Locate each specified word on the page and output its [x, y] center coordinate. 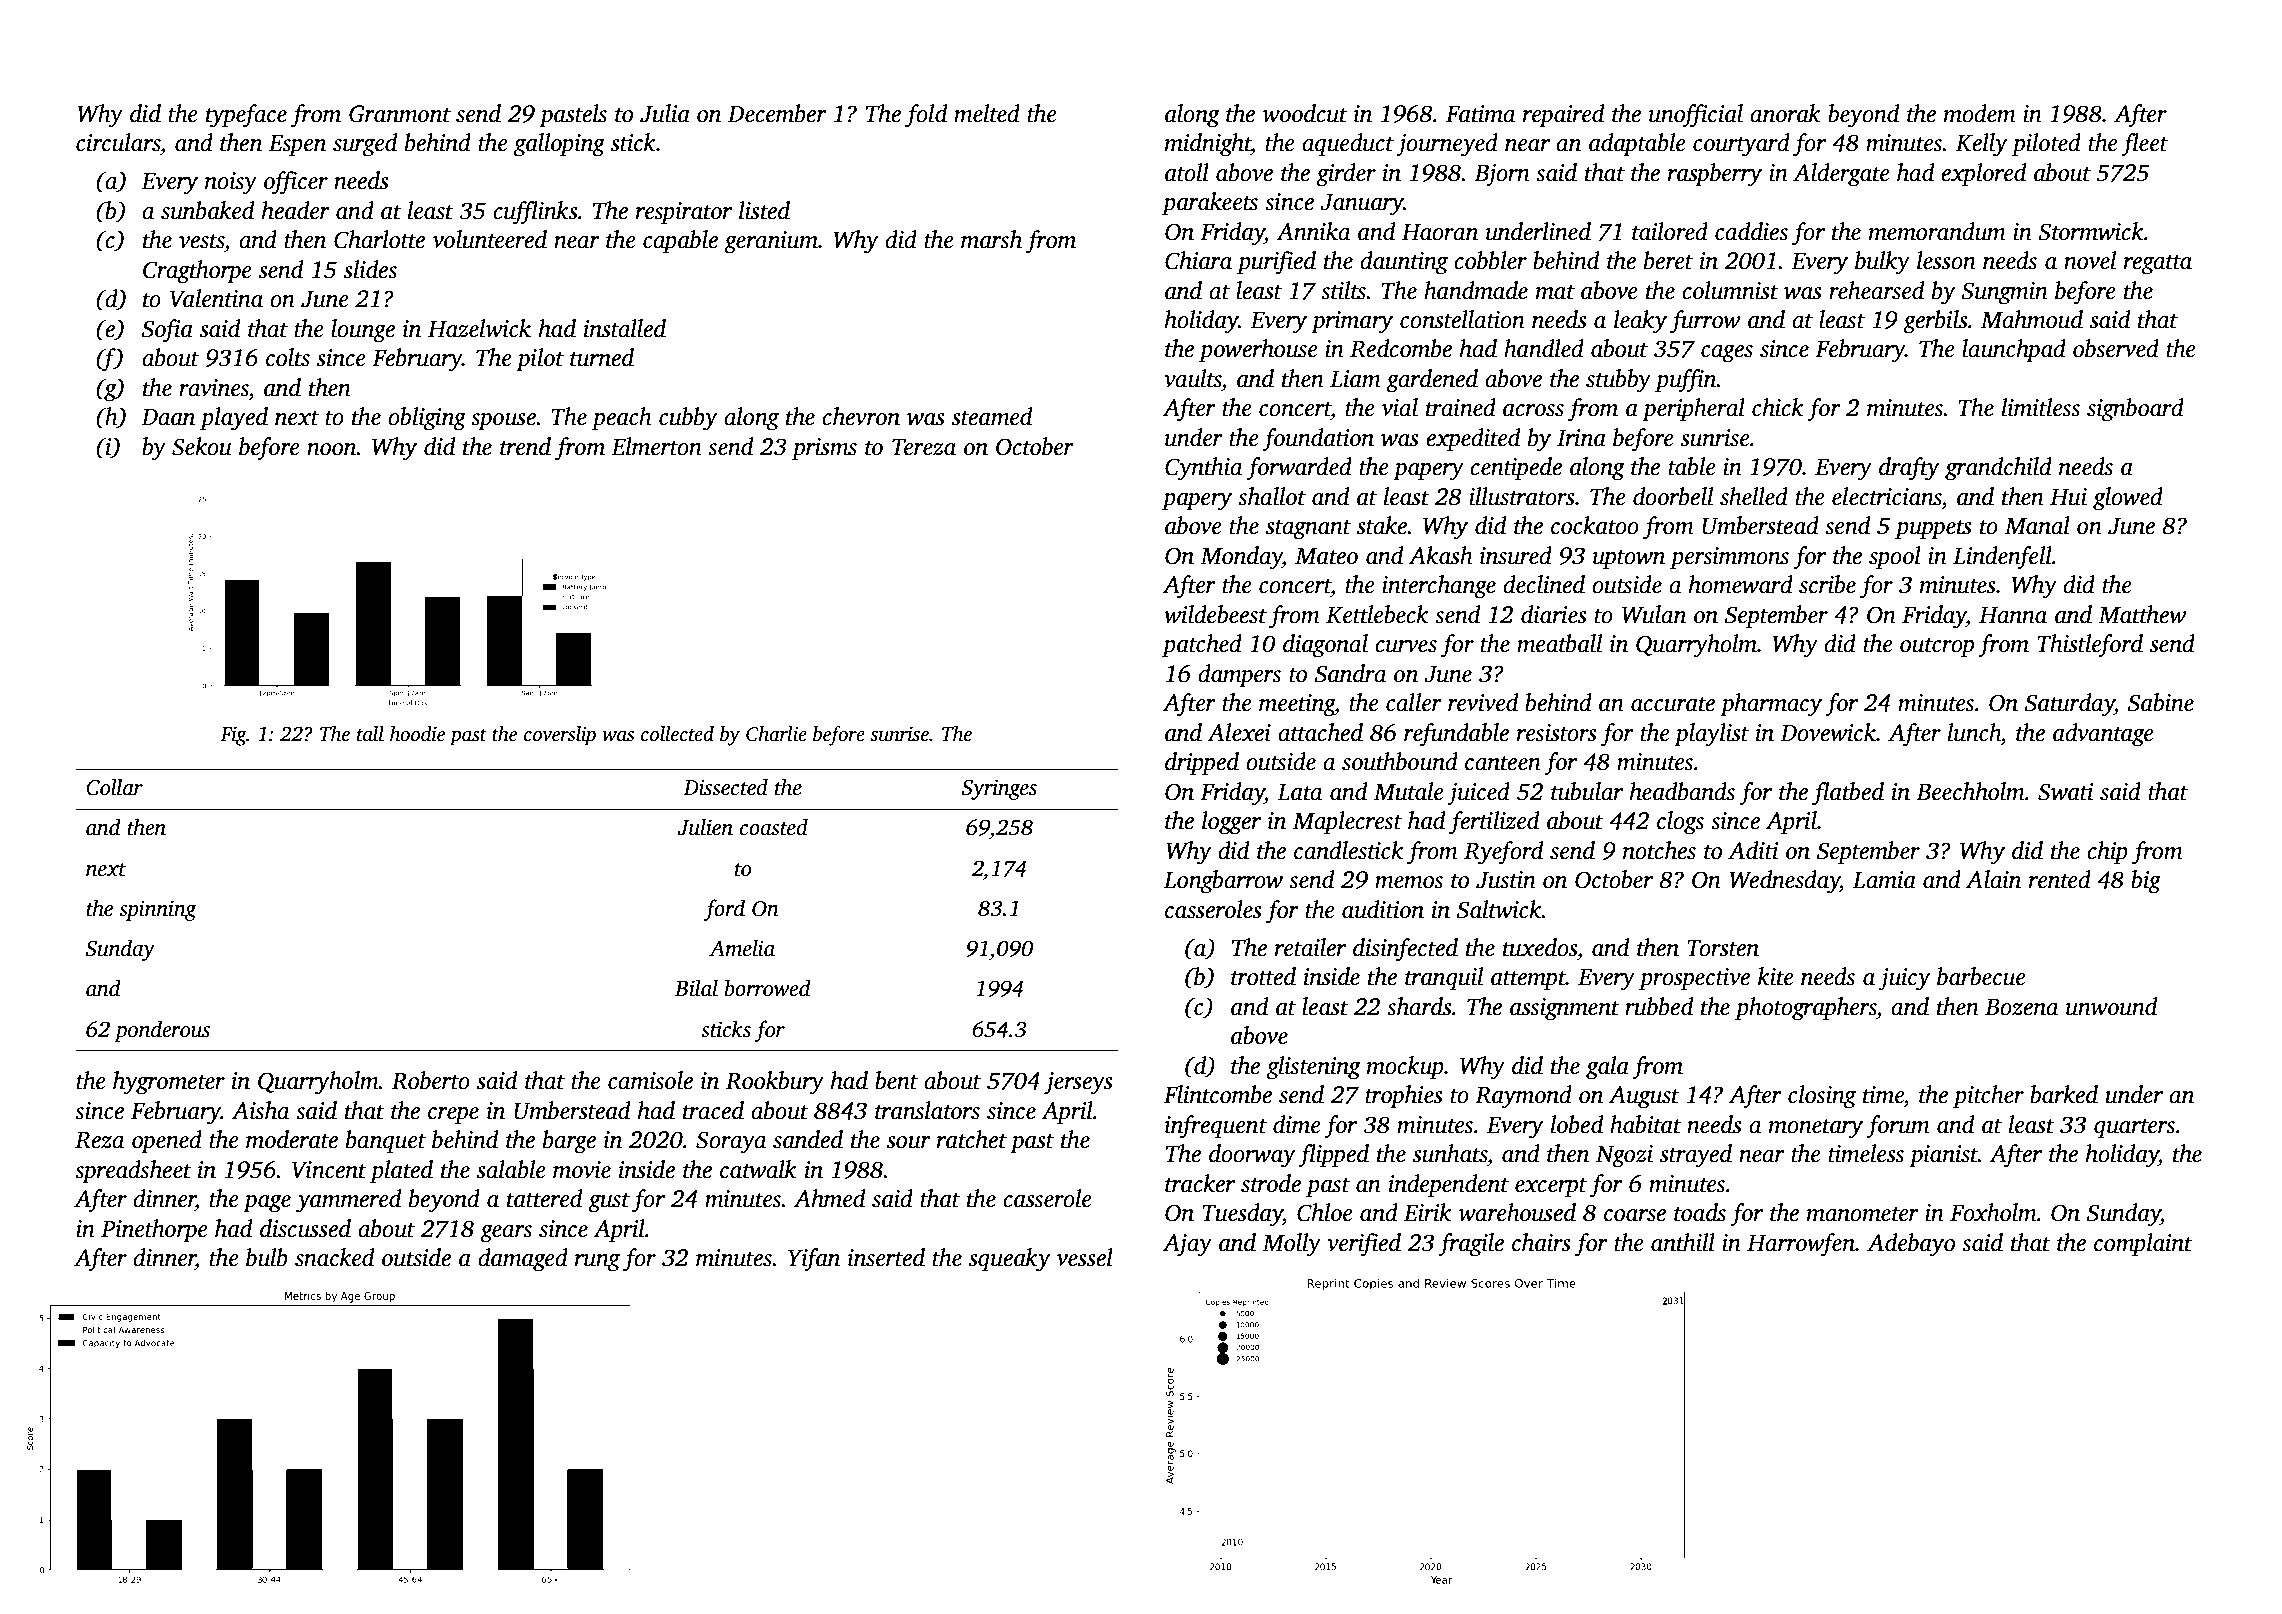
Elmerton [656, 446]
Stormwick [2091, 231]
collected [677, 734]
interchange [1439, 587]
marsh [991, 239]
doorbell [1673, 496]
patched [1202, 646]
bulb [267, 1257]
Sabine [2161, 702]
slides [370, 269]
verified [1364, 1245]
